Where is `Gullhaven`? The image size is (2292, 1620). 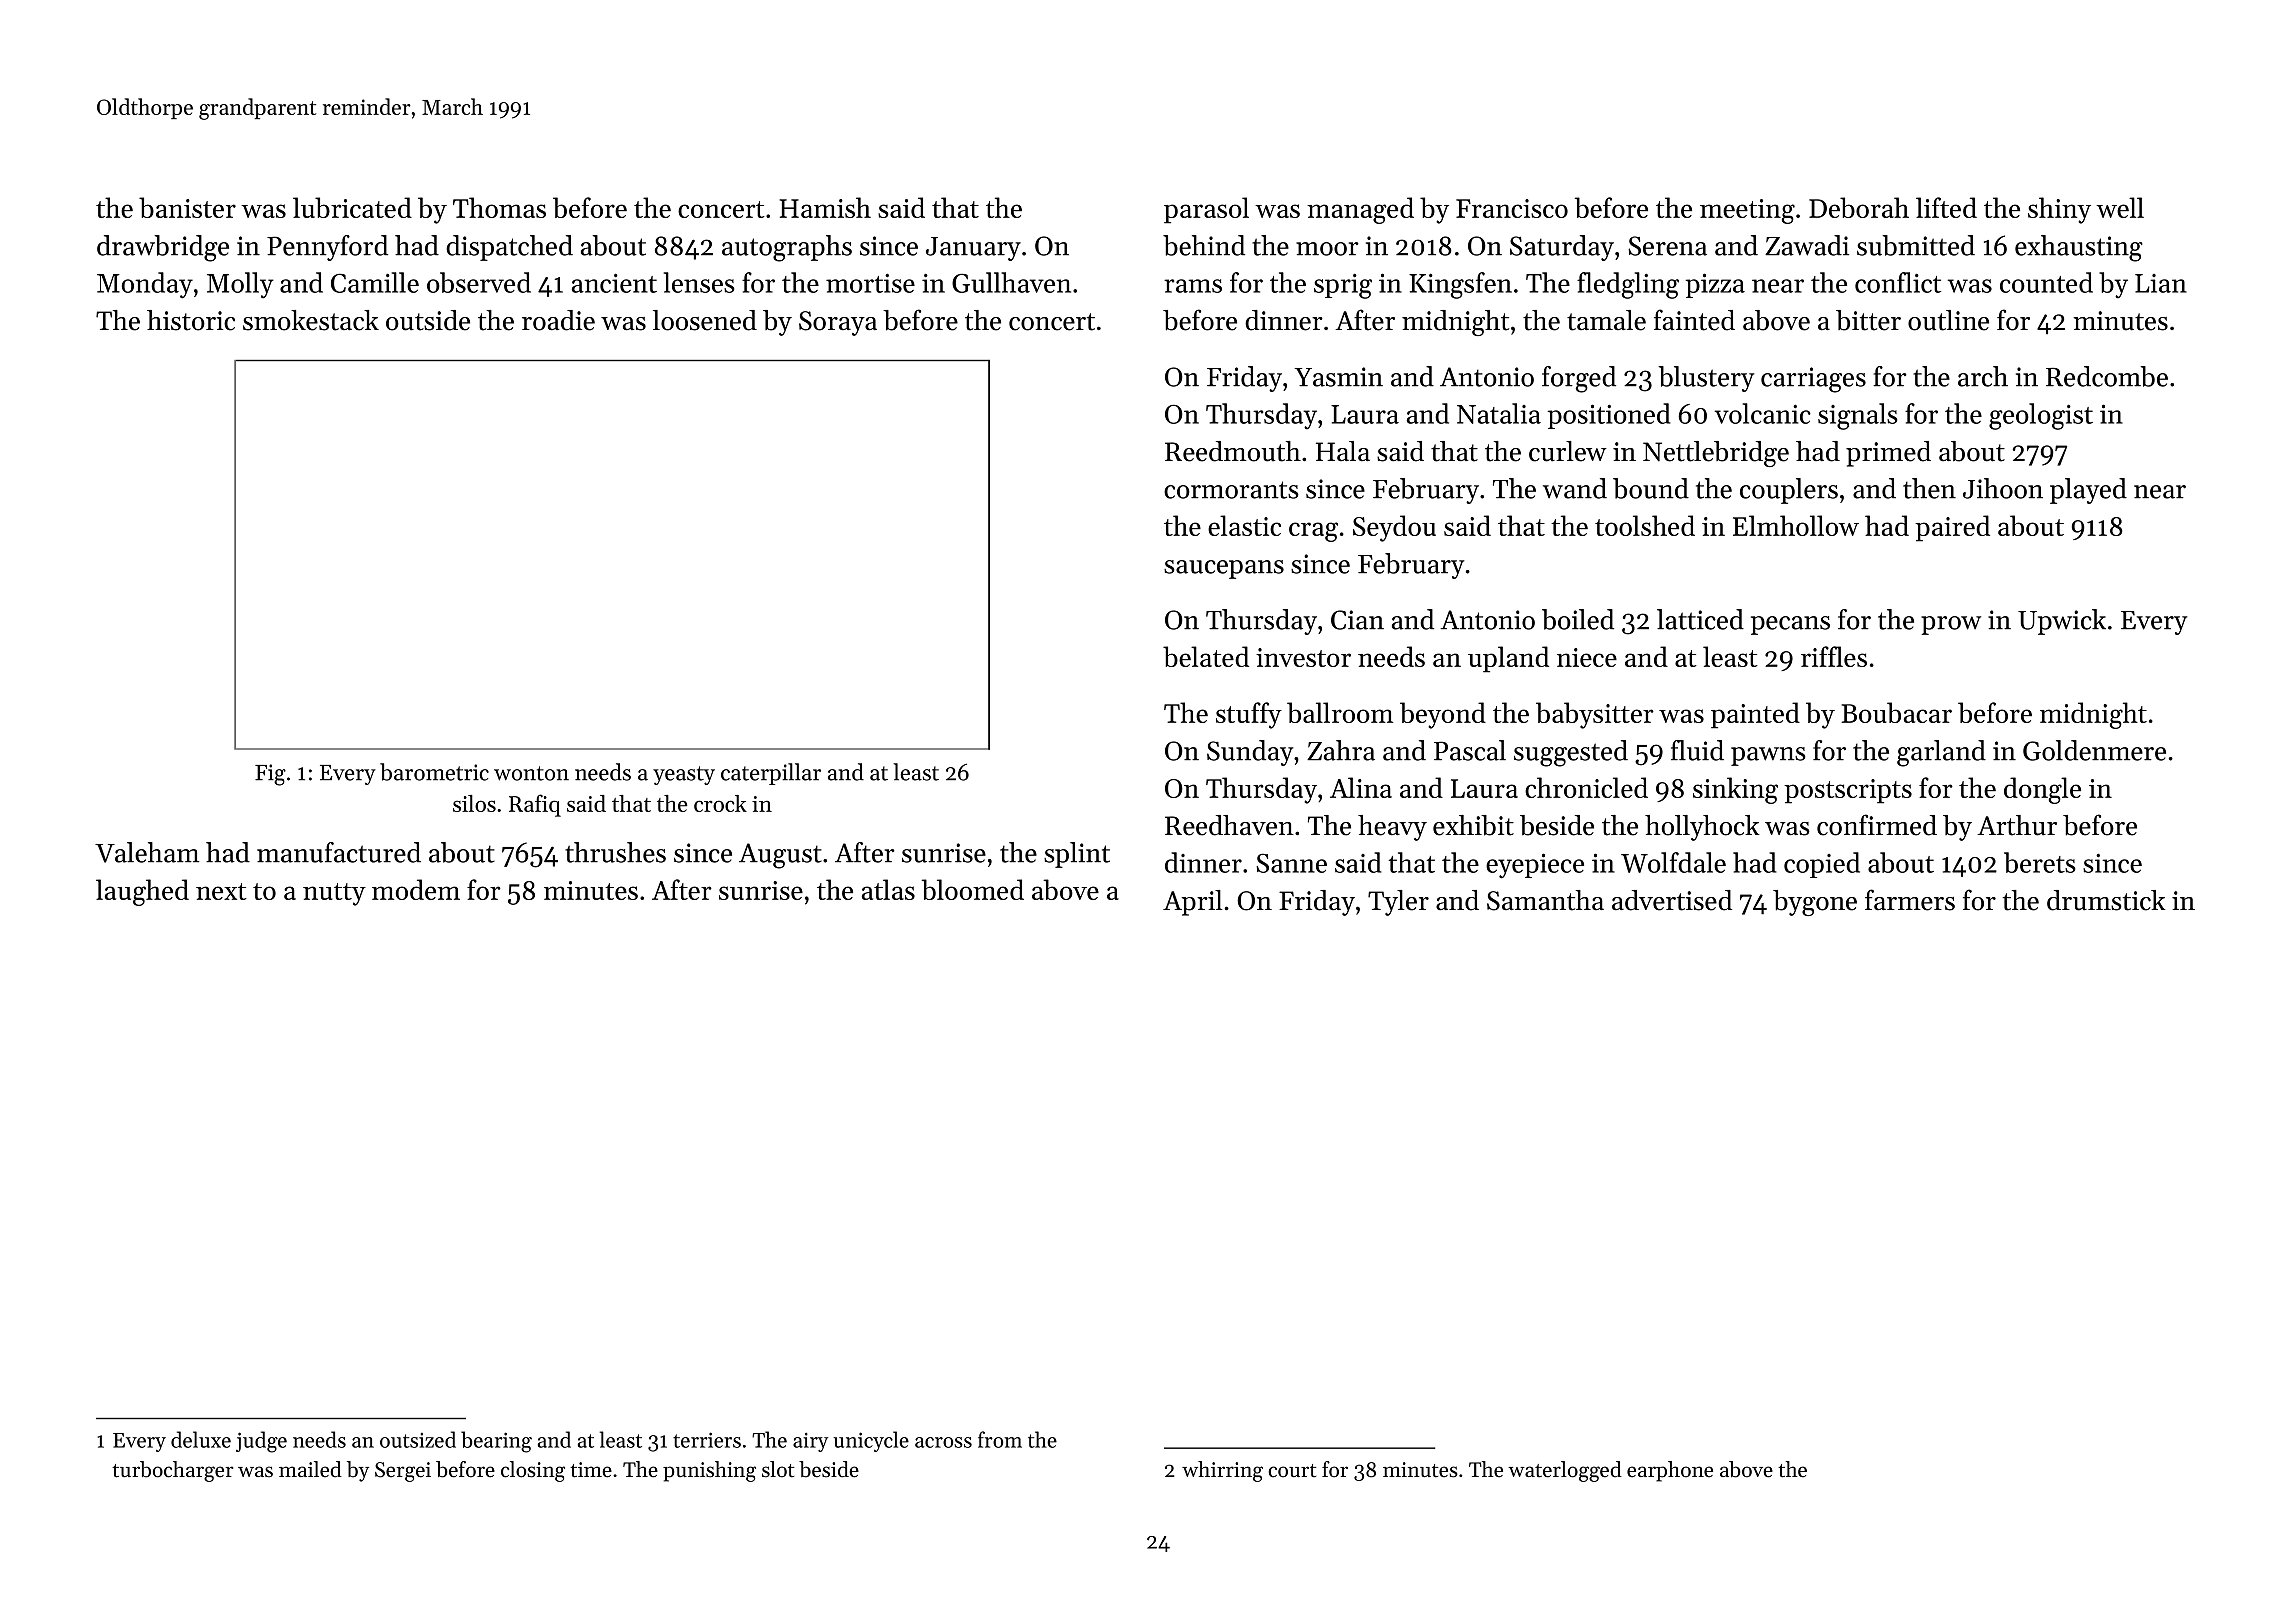 Gullhaven is located at coordinates (1011, 282).
